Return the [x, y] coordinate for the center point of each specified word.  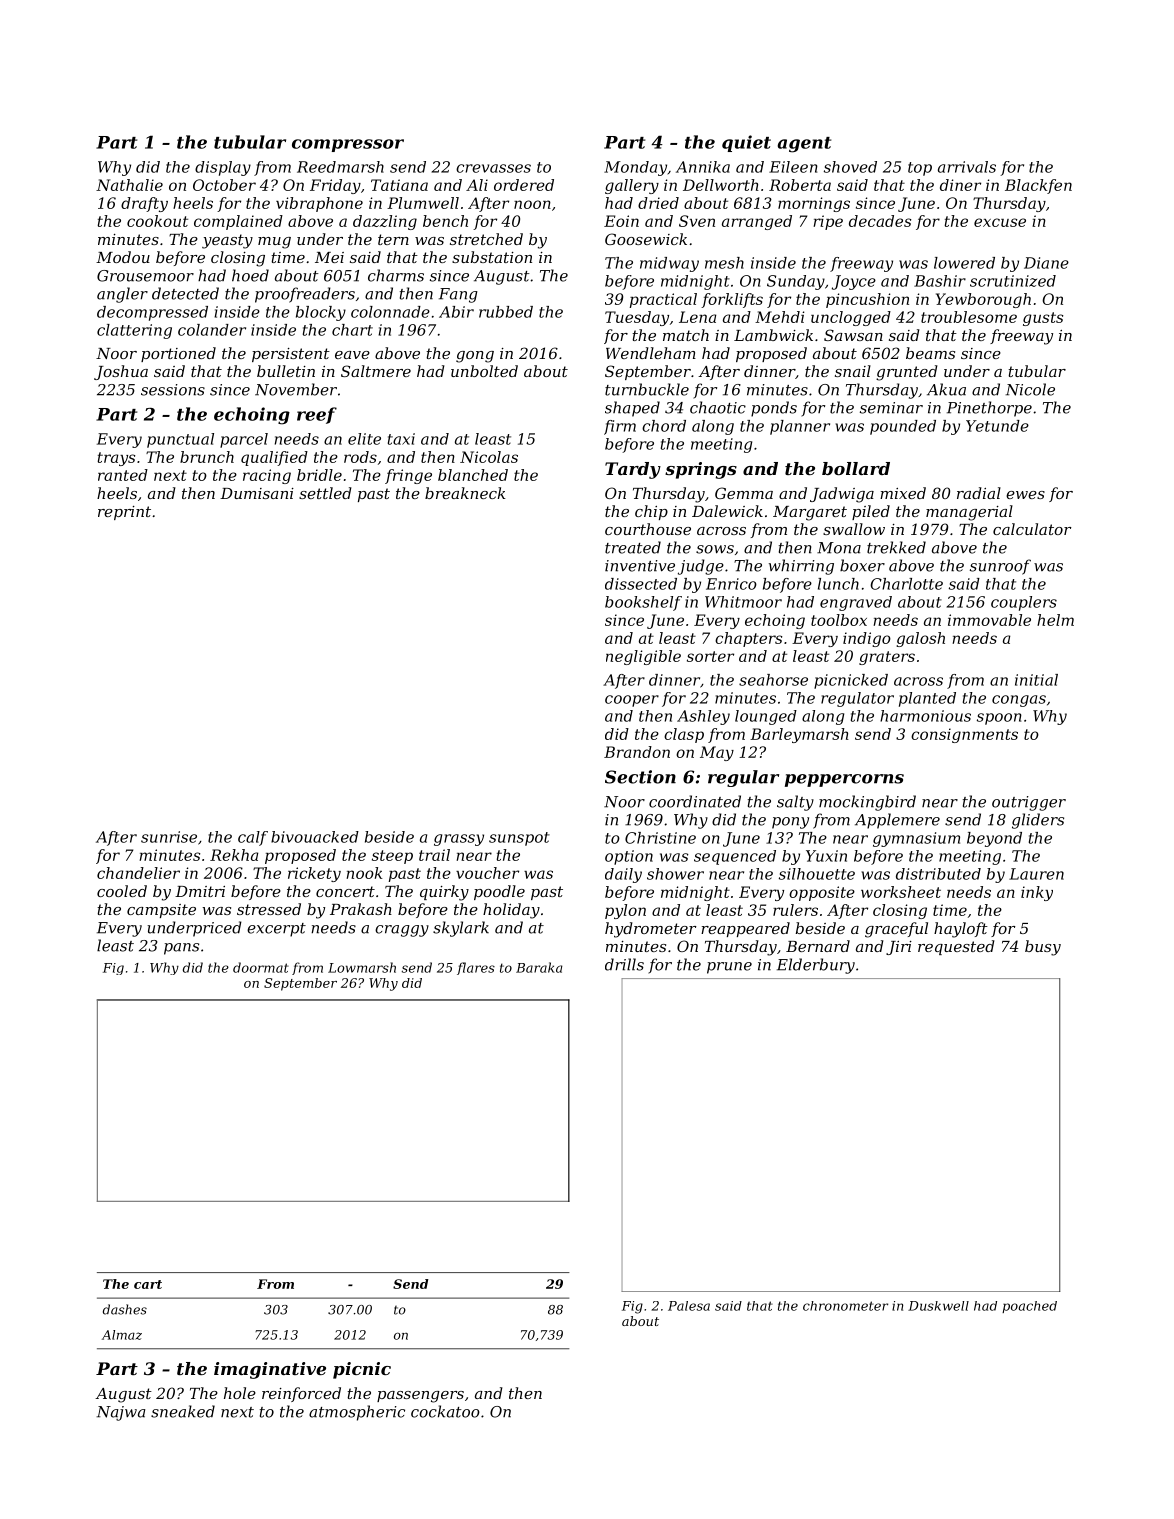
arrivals [967, 167]
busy [1043, 948]
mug [274, 243]
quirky [444, 893]
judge [701, 567]
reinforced [301, 1394]
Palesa [689, 1306]
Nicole [1030, 389]
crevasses [493, 168]
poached [1029, 1307]
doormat [261, 967]
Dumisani [257, 493]
